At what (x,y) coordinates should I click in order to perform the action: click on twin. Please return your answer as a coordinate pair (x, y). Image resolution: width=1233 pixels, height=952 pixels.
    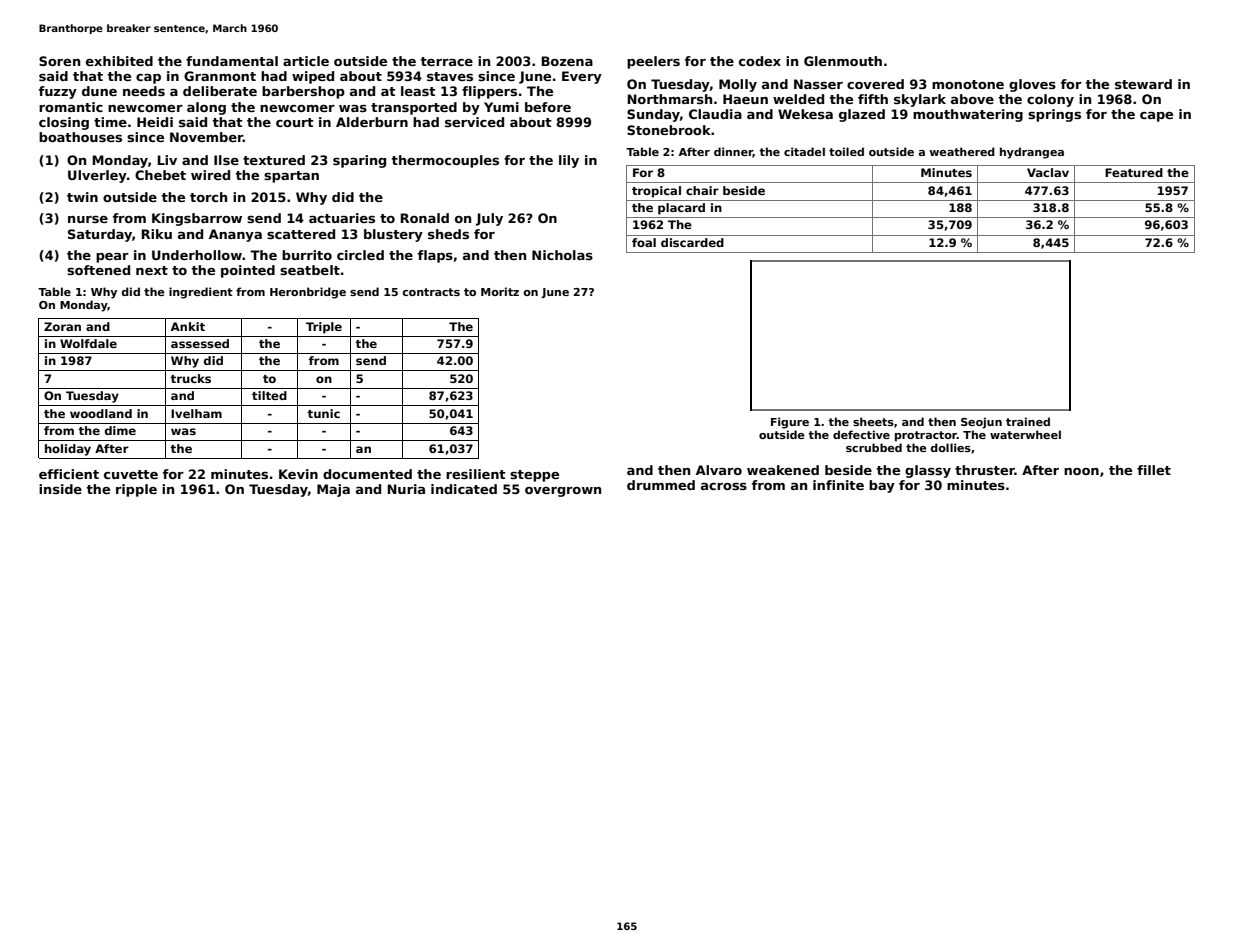
    Looking at the image, I should click on (82, 197).
